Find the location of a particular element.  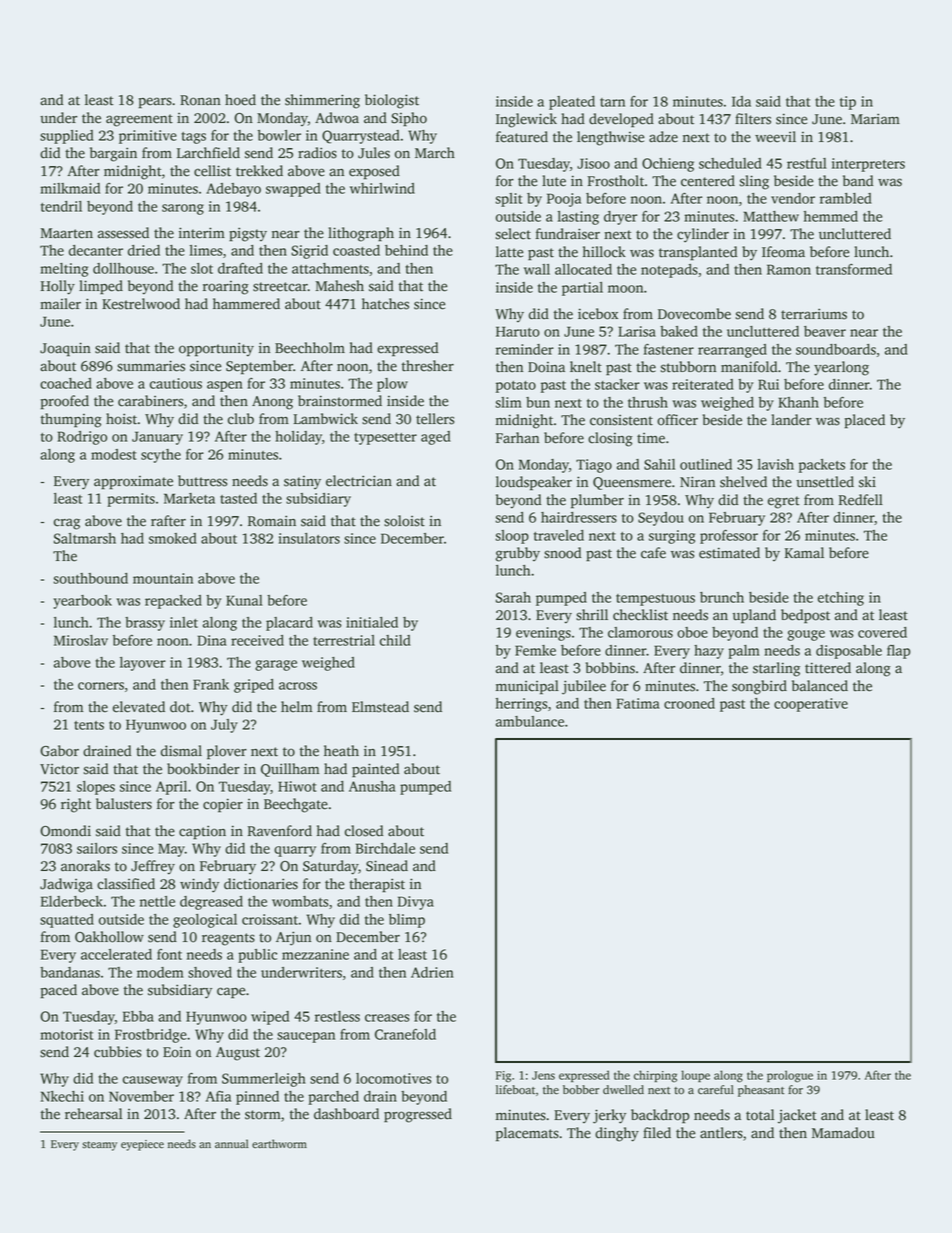

cooperative is located at coordinates (811, 705).
